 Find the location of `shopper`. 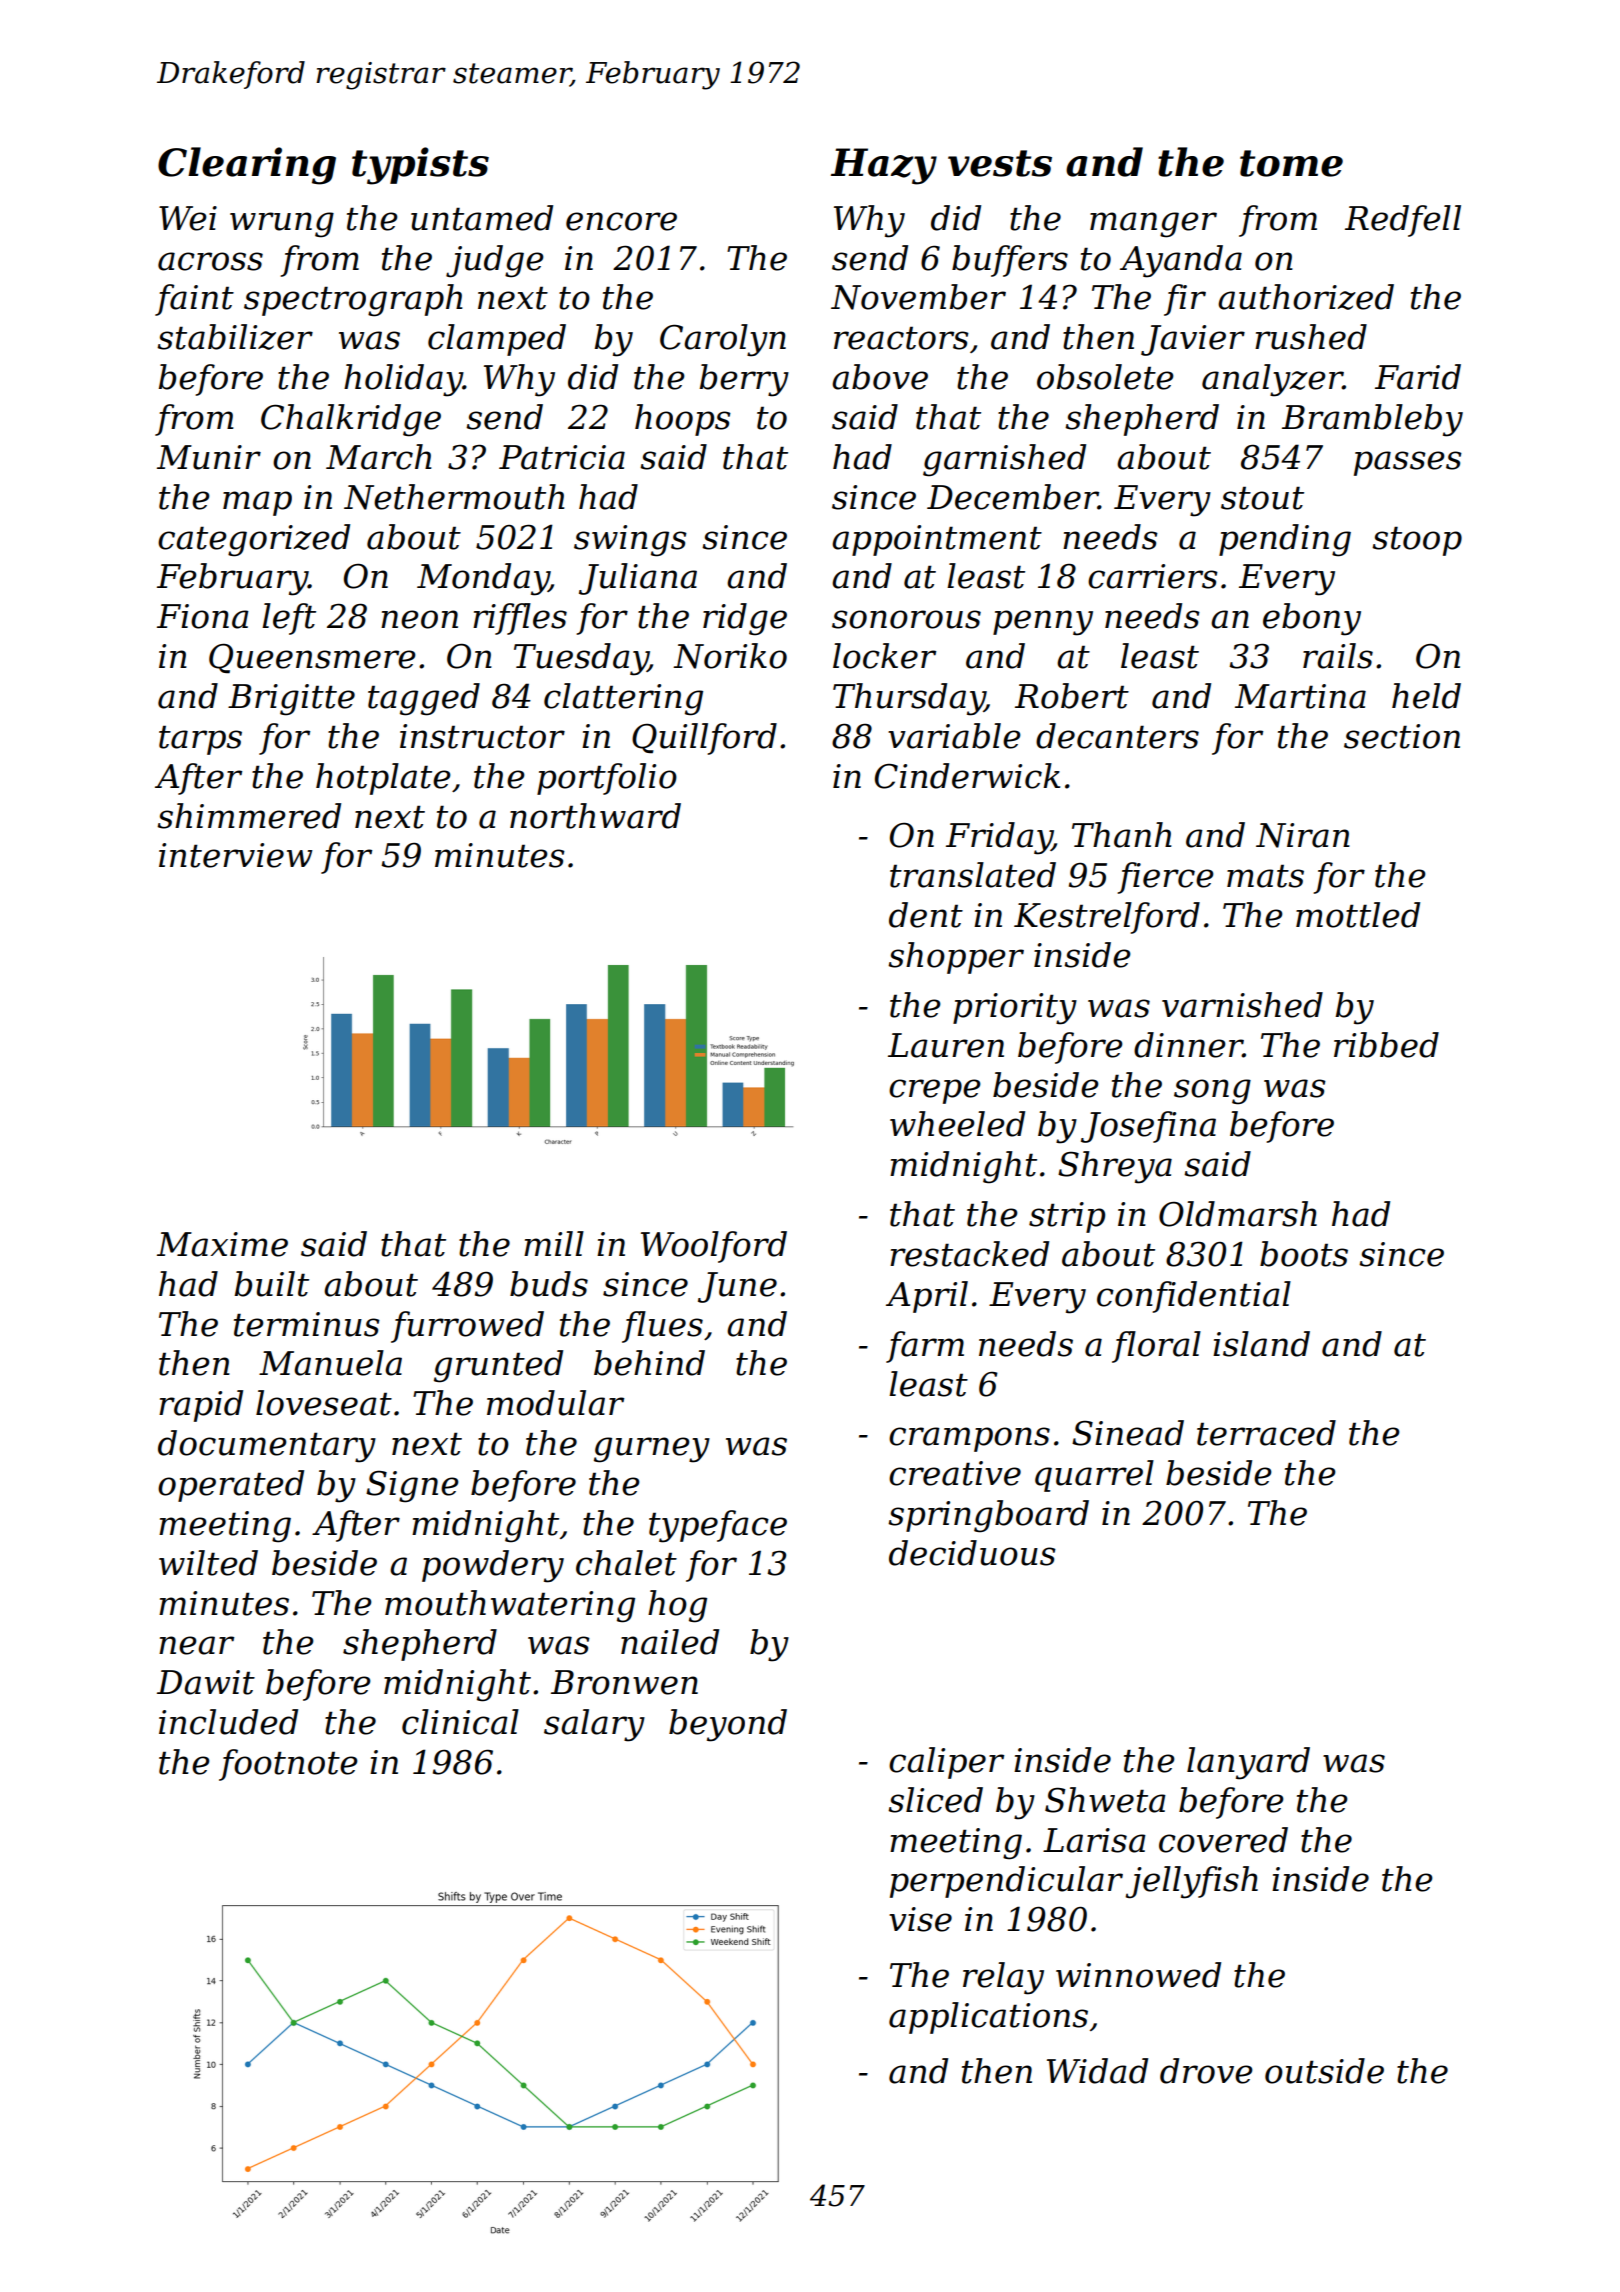

shopper is located at coordinates (956, 958).
